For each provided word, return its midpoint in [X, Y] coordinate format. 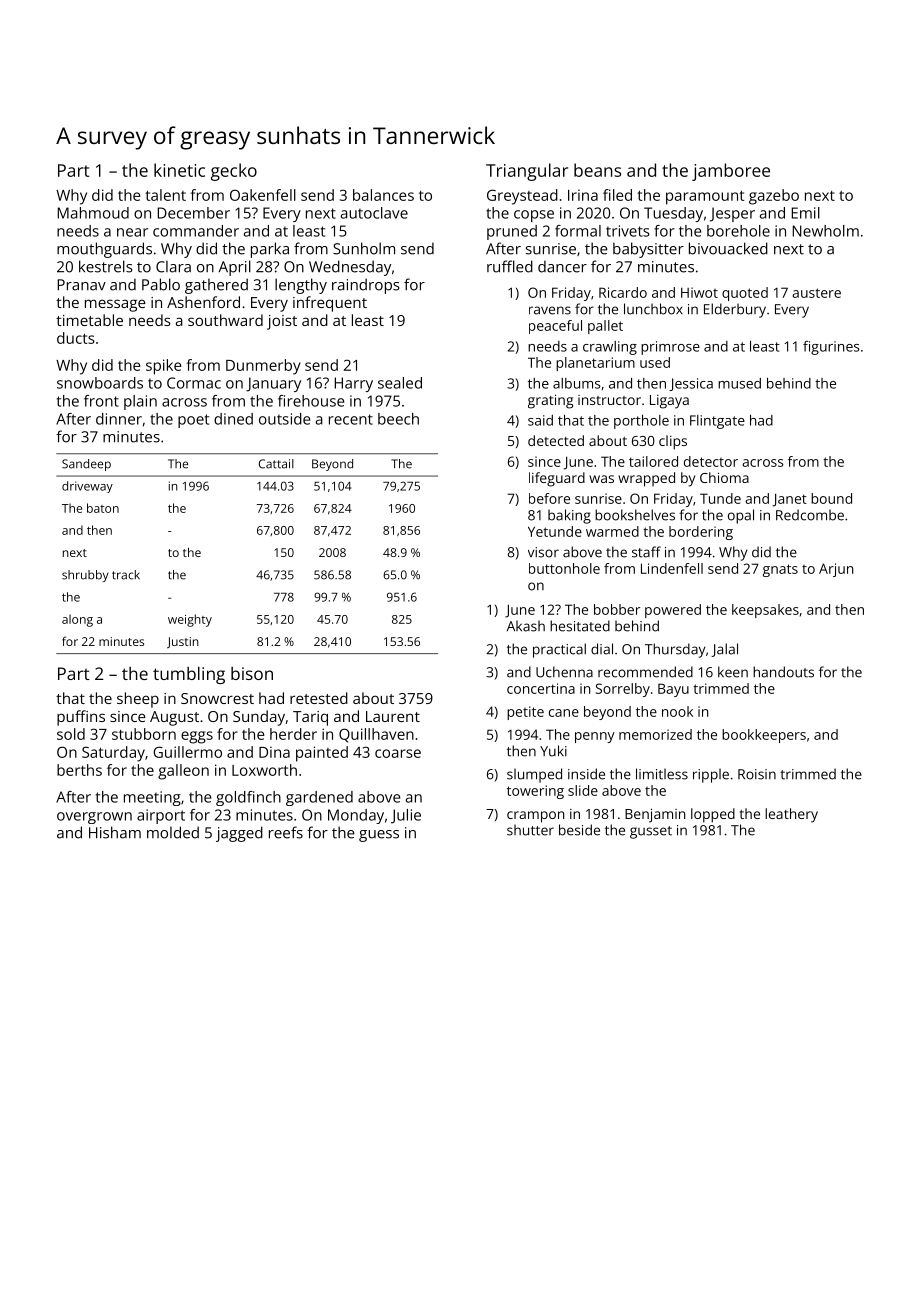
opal [741, 516]
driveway [87, 487]
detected [556, 440]
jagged [239, 834]
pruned [512, 232]
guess [379, 836]
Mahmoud [93, 213]
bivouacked [728, 248]
